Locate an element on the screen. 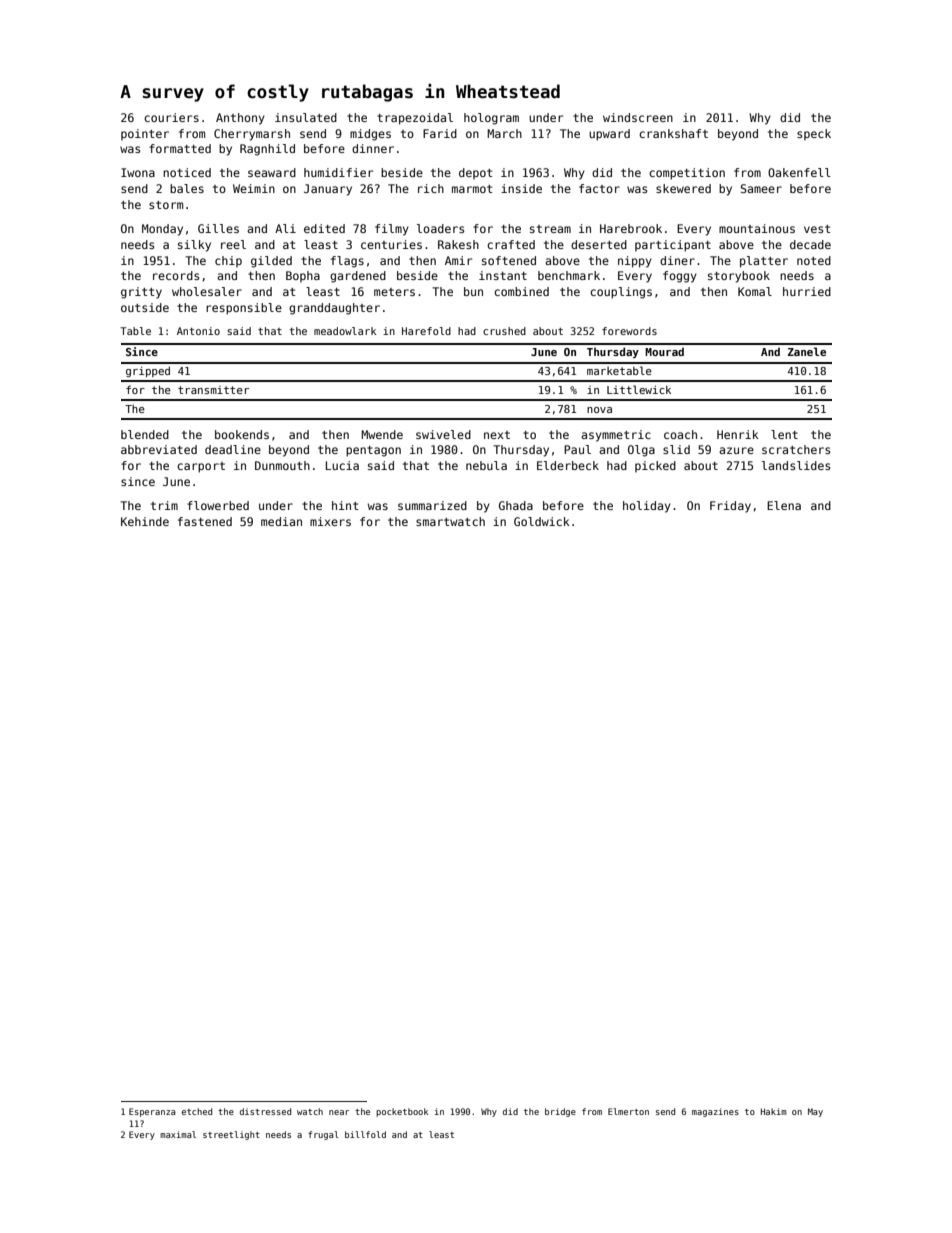 The image size is (952, 1233). maximal is located at coordinates (178, 1134).
